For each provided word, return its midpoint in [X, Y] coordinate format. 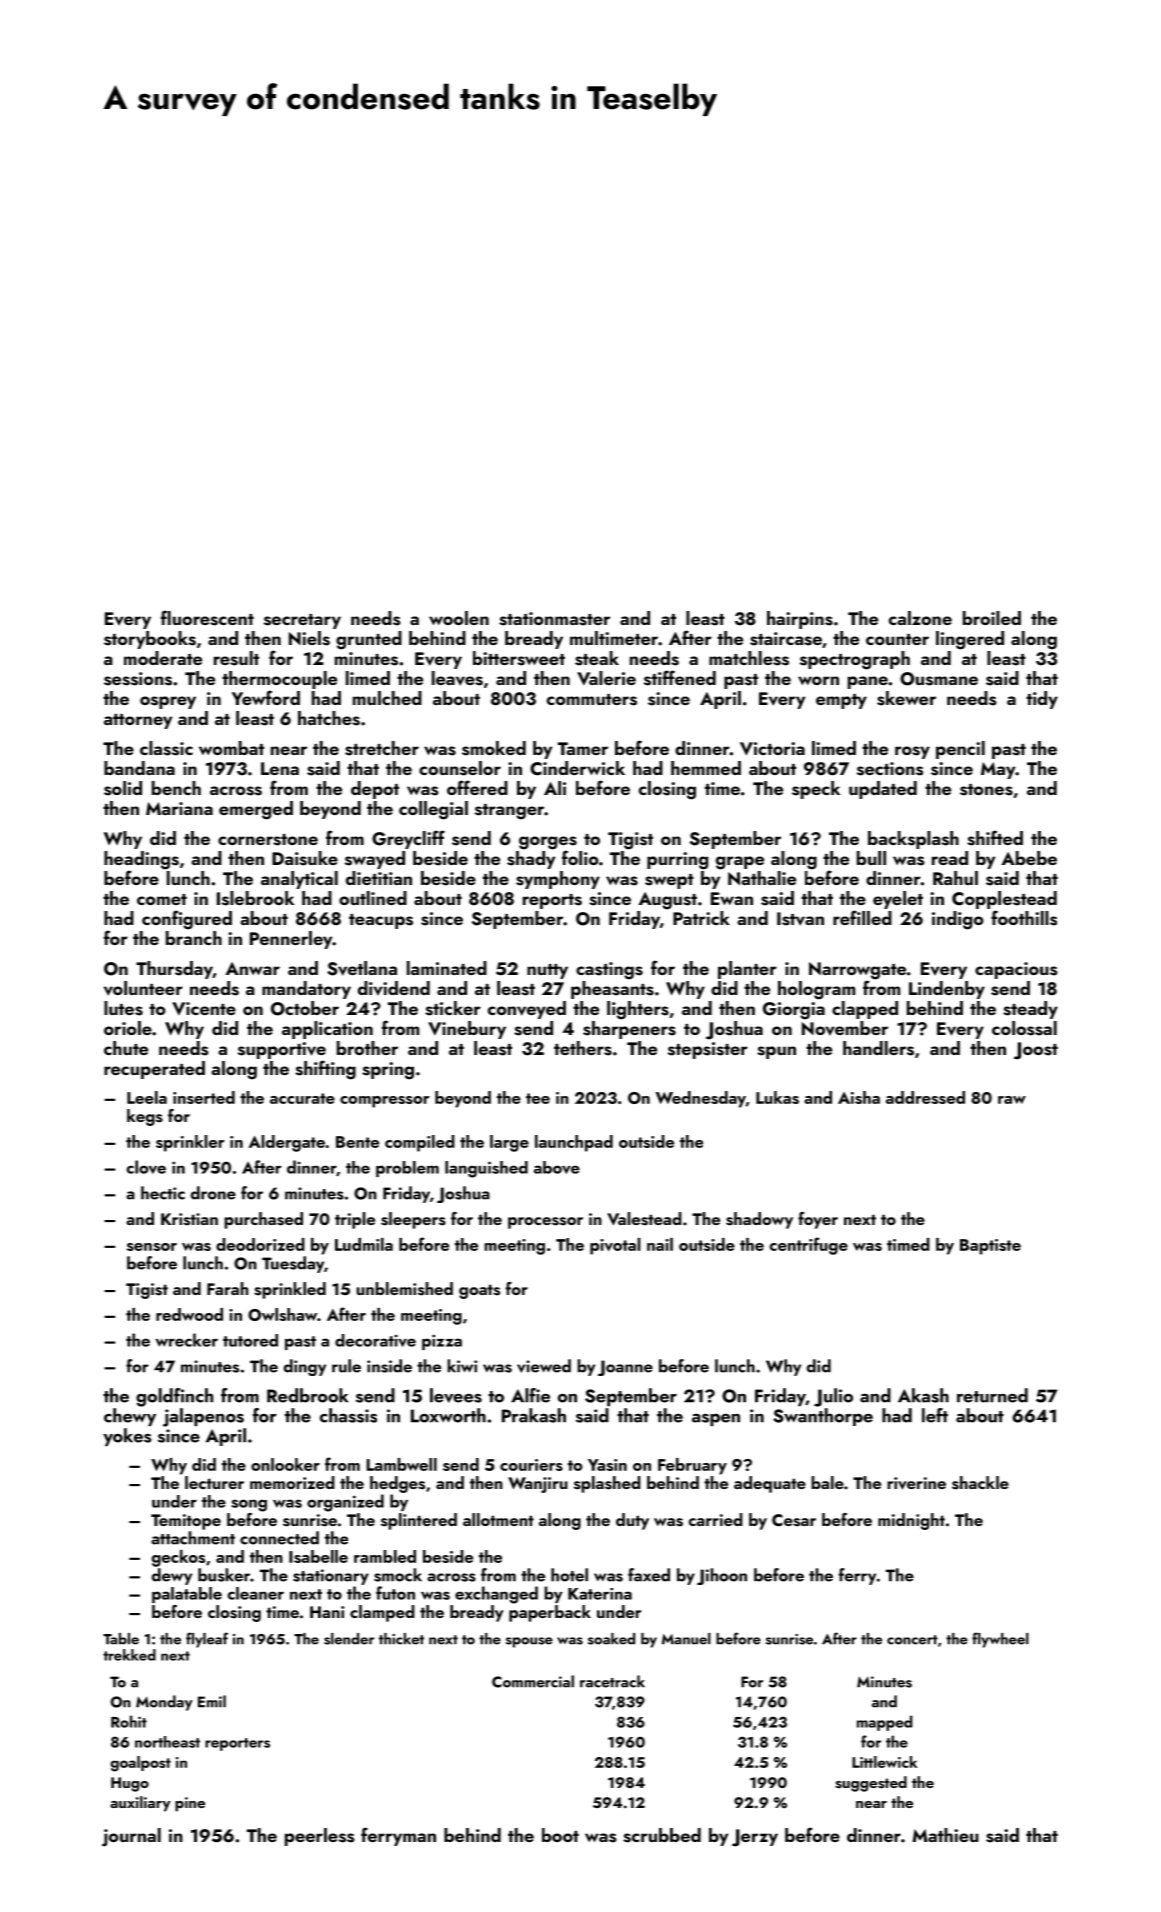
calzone [920, 618]
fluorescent [207, 618]
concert [912, 1640]
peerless [320, 1837]
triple [355, 1220]
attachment [193, 1538]
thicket [401, 1639]
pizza [442, 1342]
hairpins [800, 620]
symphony [558, 880]
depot [375, 790]
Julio [833, 1397]
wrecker [186, 1340]
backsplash [913, 840]
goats [479, 1291]
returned [992, 1395]
